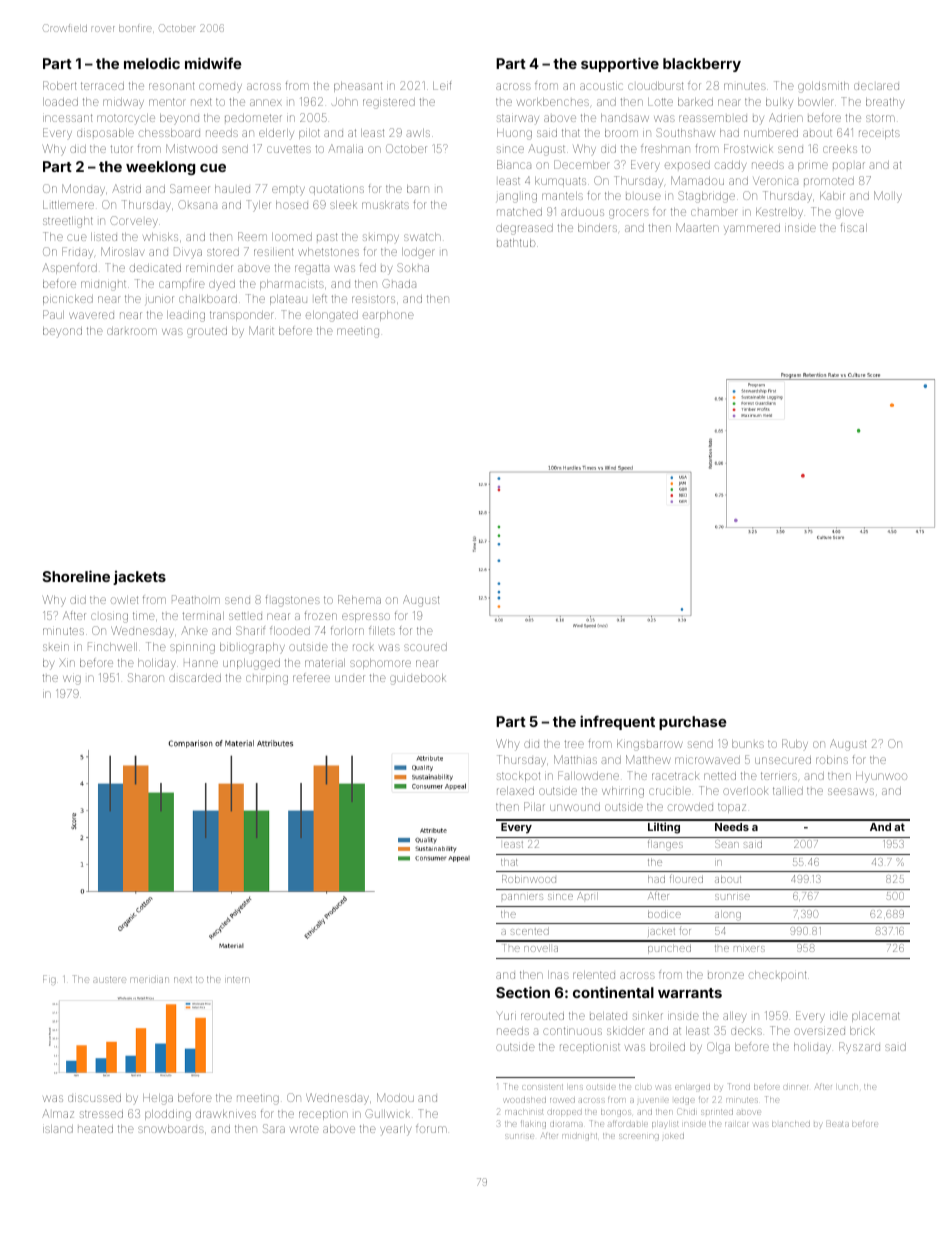  What do you see at coordinates (876, 86) in the screenshot?
I see `declared` at bounding box center [876, 86].
